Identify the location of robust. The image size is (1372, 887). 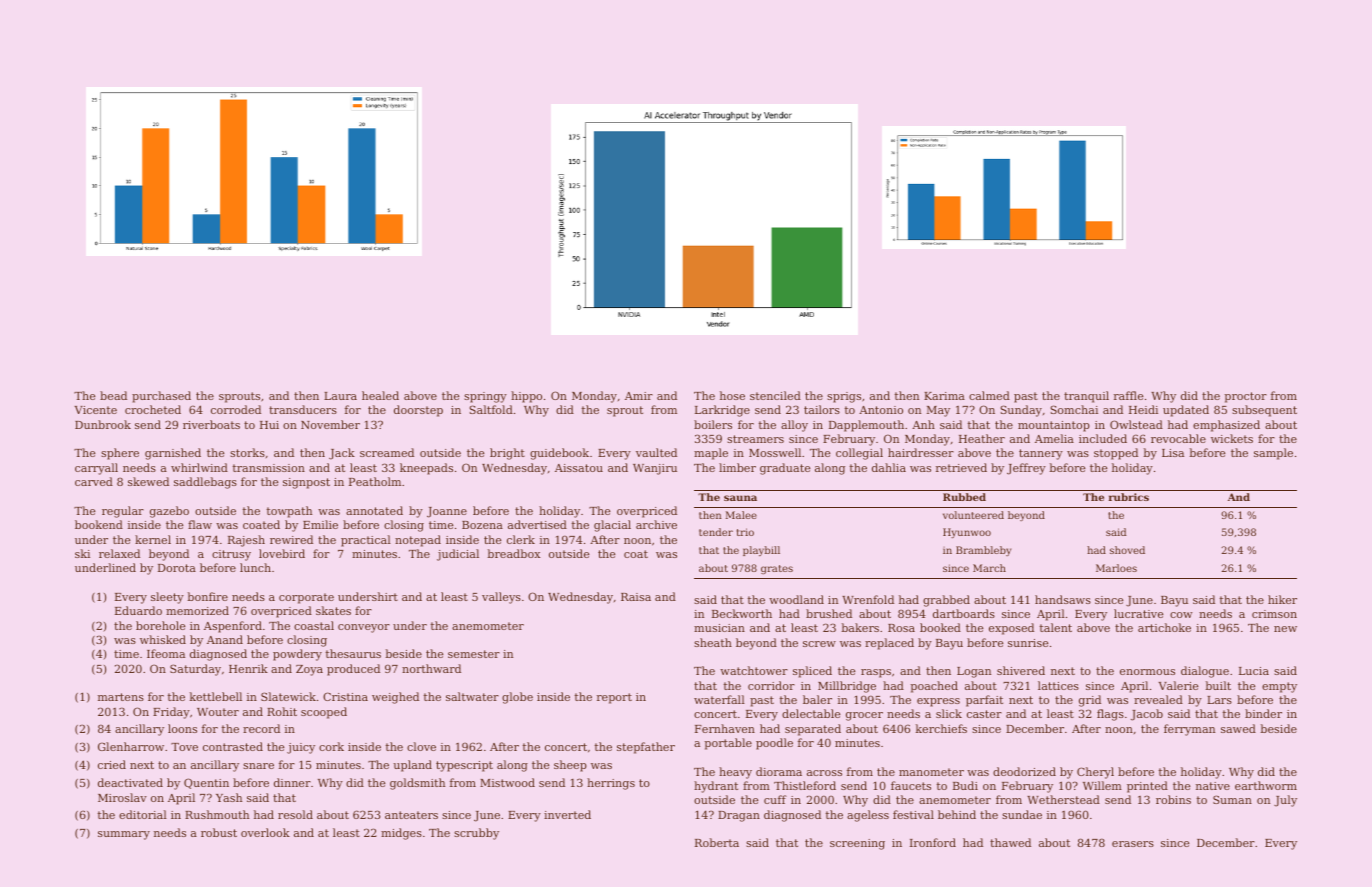
(219, 832).
